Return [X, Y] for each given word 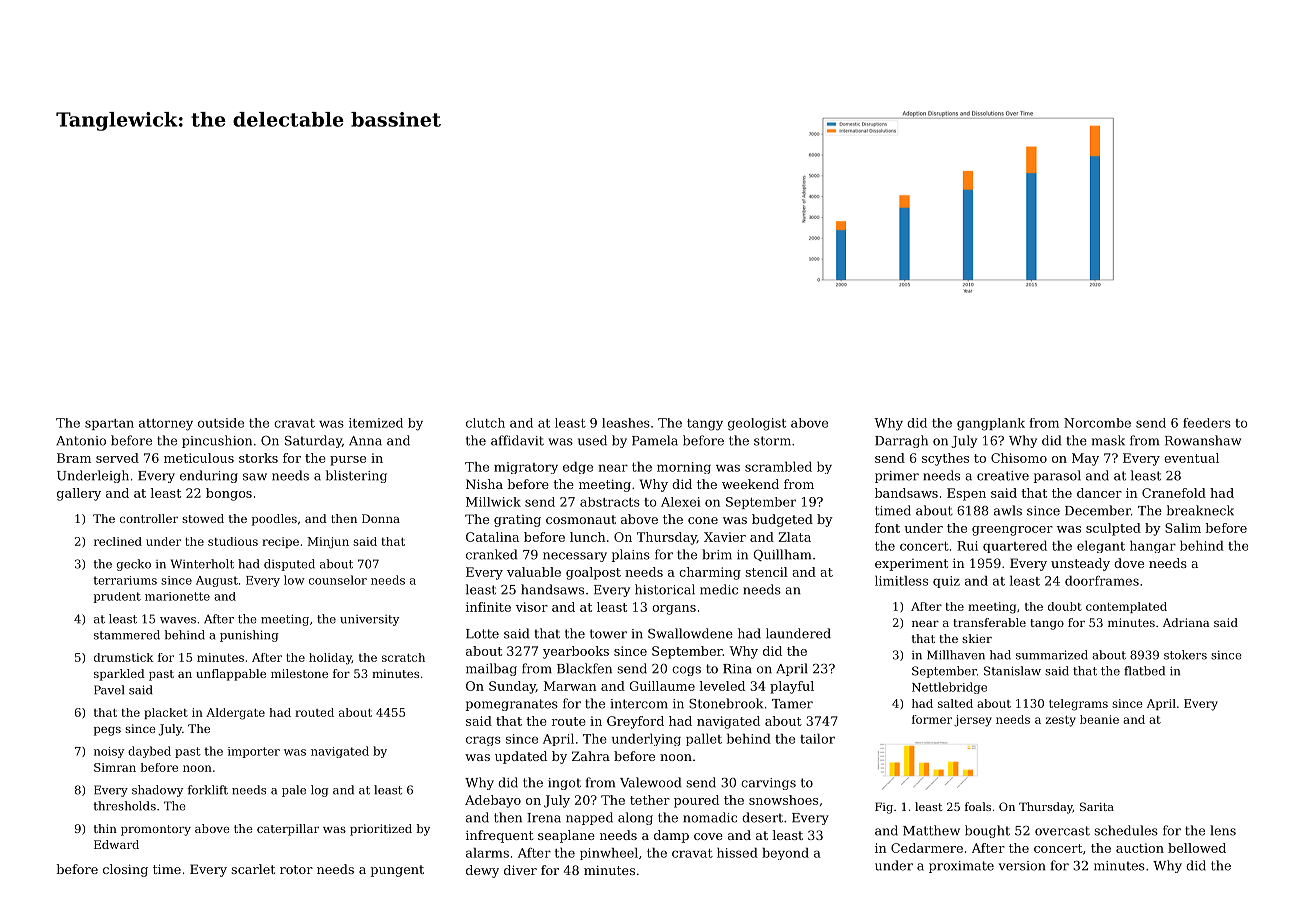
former [932, 719]
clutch [485, 423]
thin [105, 828]
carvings [768, 784]
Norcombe [1097, 423]
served [117, 458]
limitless [901, 581]
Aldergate [235, 714]
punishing [249, 636]
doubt [1065, 606]
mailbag [491, 669]
